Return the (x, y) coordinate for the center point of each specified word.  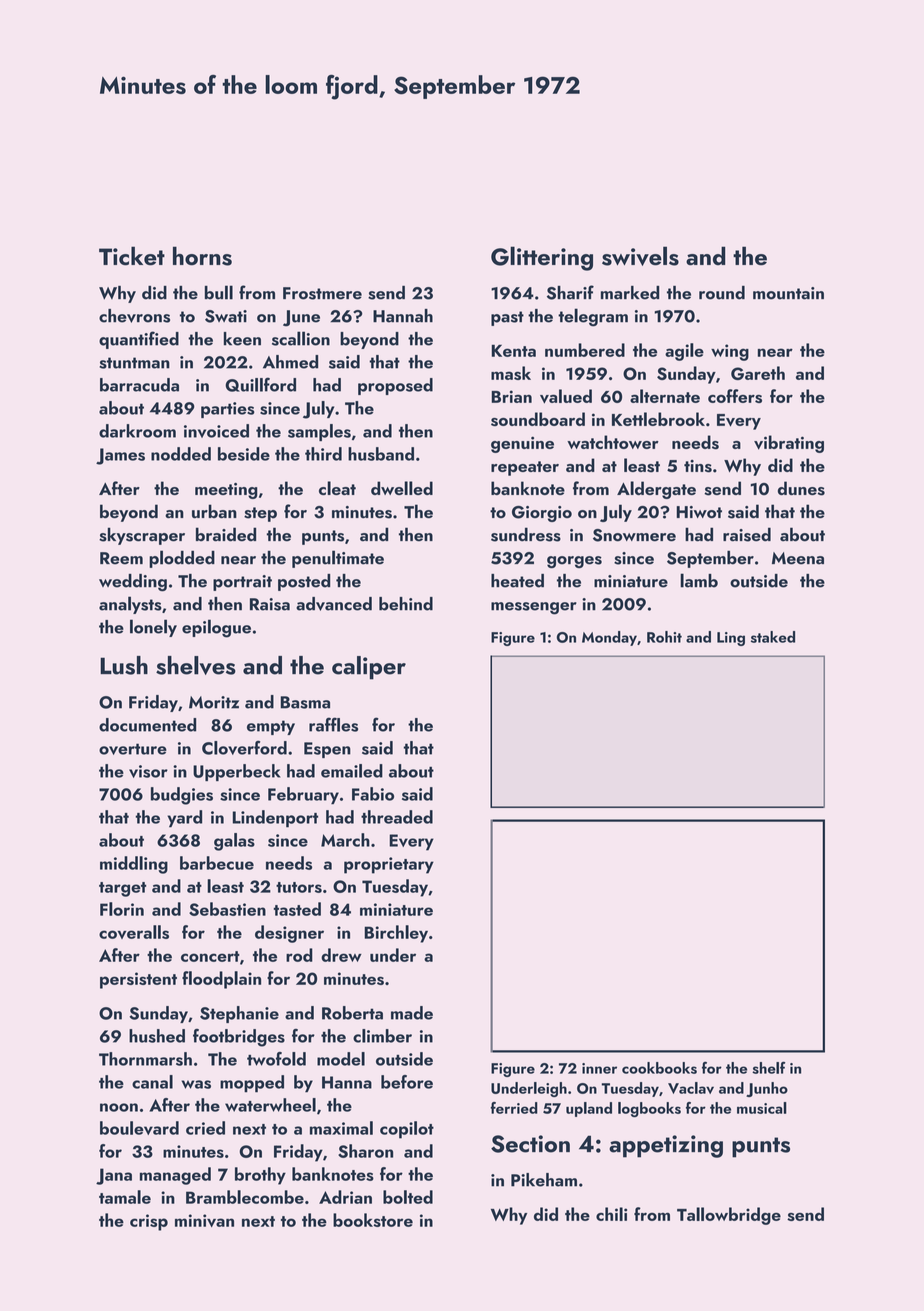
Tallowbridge (729, 1216)
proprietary (389, 865)
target (122, 889)
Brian (512, 396)
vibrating (789, 444)
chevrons (134, 316)
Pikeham (544, 1180)
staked (773, 637)
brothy (260, 1176)
